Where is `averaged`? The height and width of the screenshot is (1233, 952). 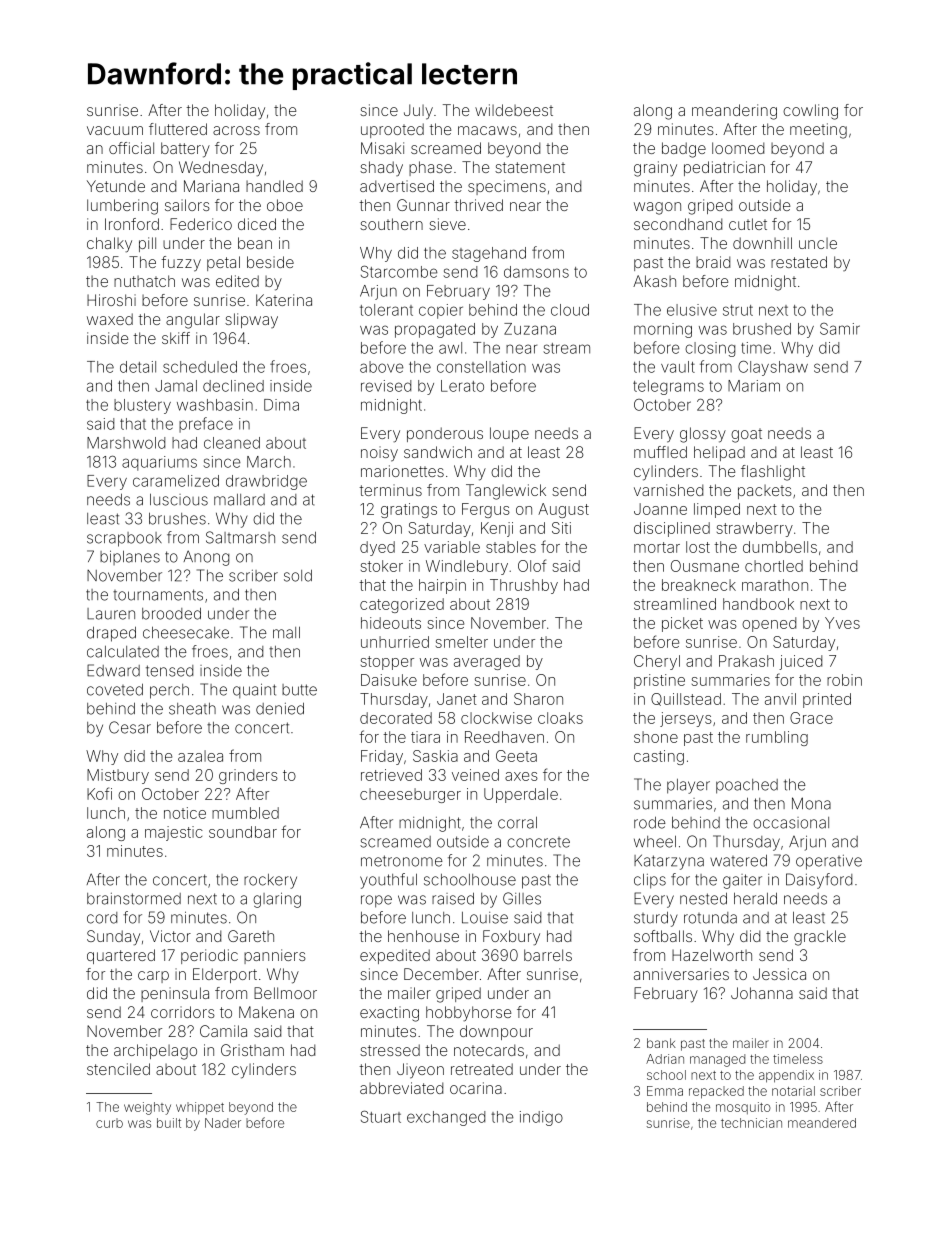 averaged is located at coordinates (487, 662).
